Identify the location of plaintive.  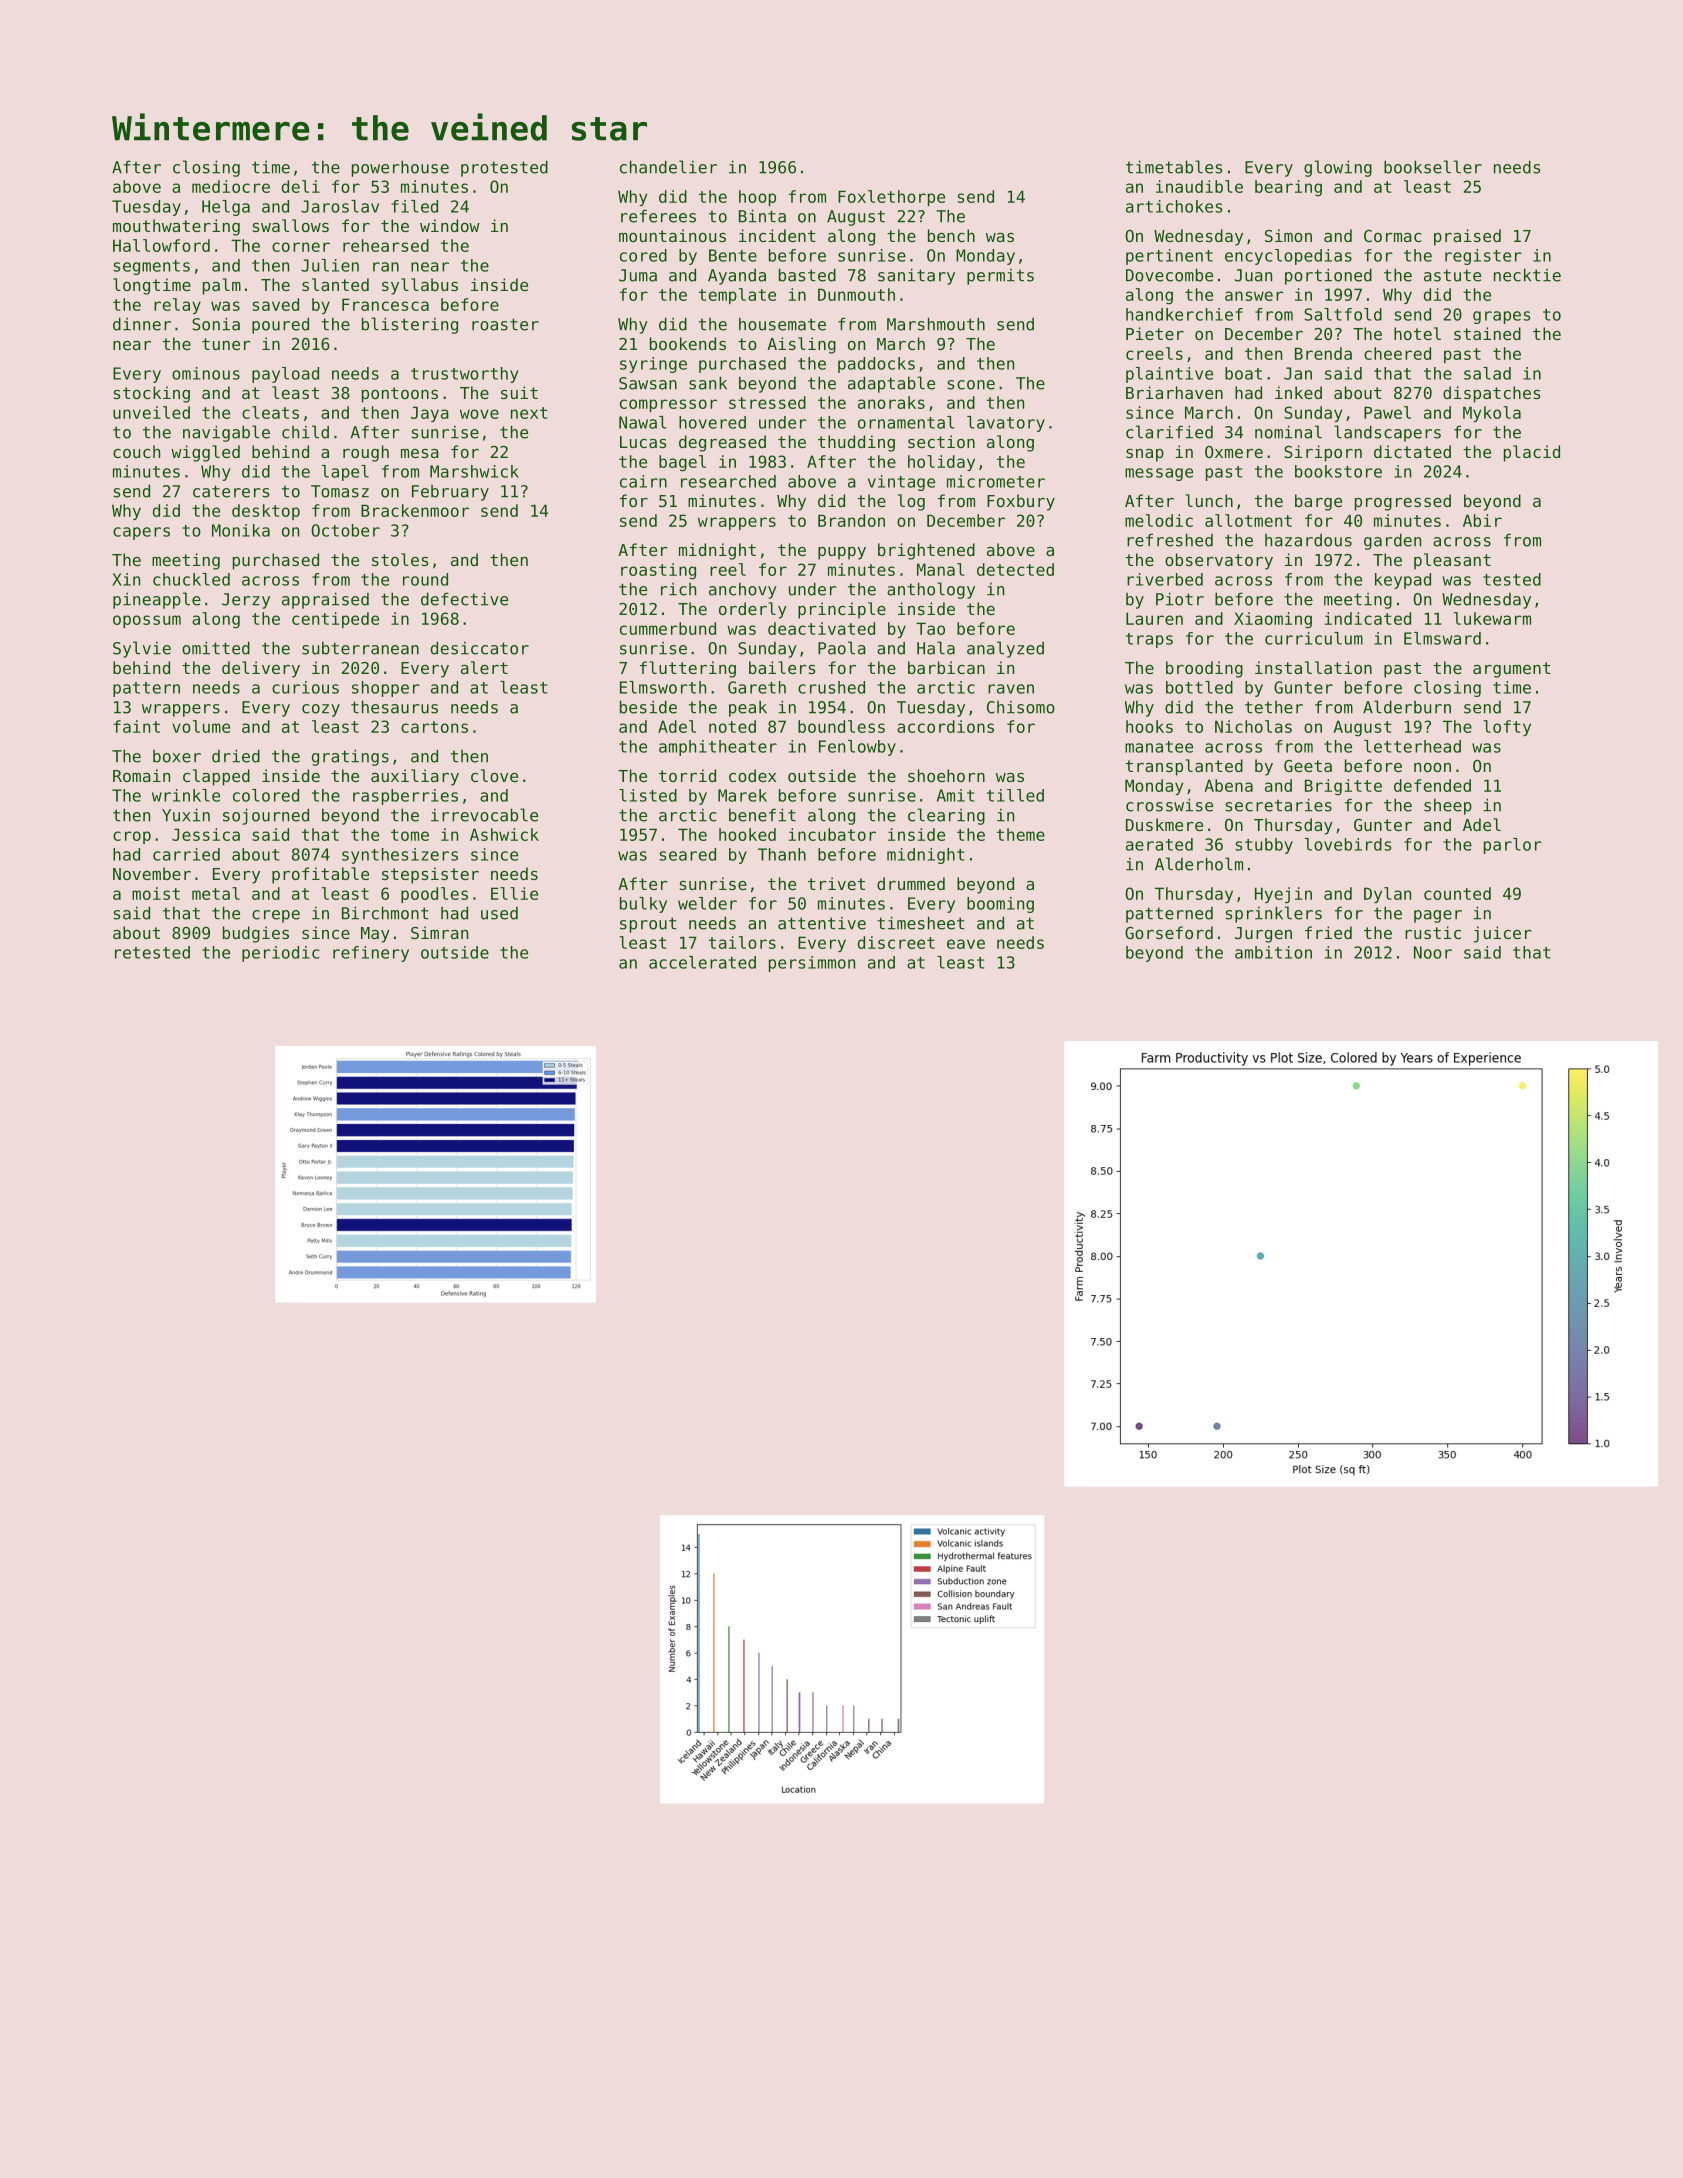
(1169, 375).
